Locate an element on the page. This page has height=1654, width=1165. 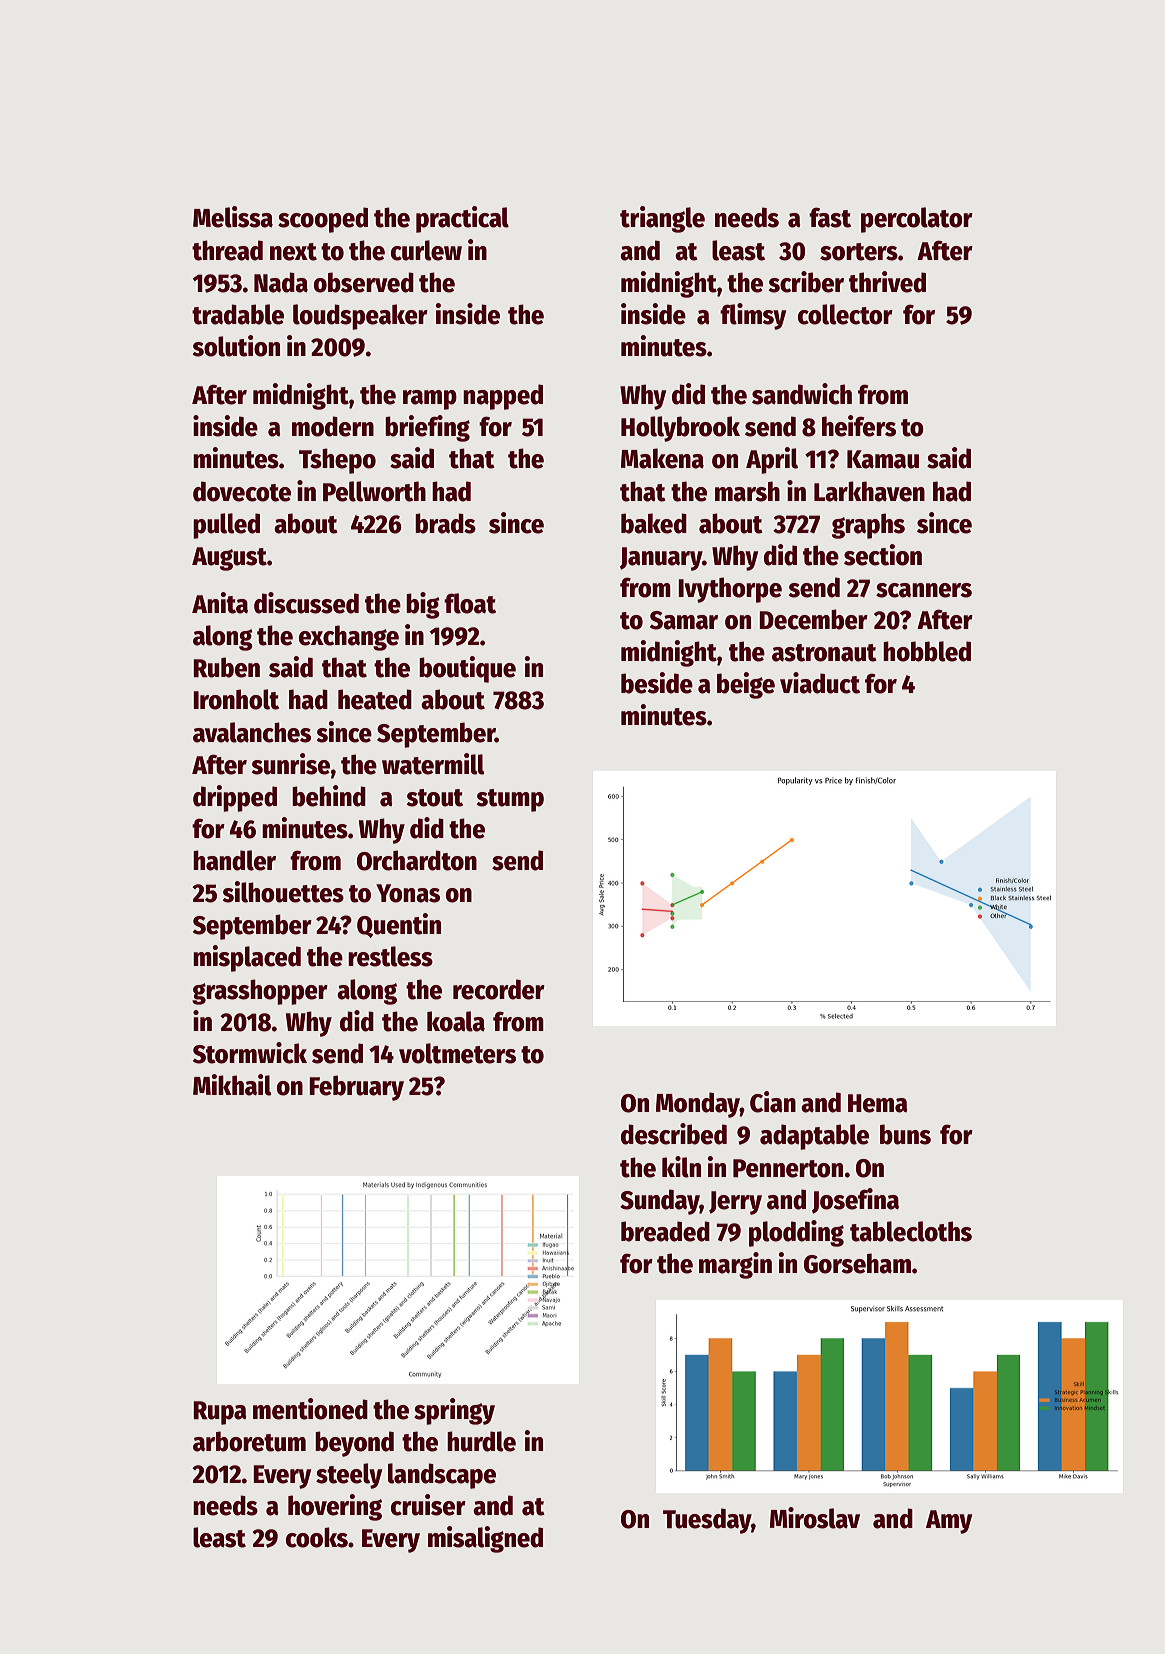
misplaced is located at coordinates (247, 958).
